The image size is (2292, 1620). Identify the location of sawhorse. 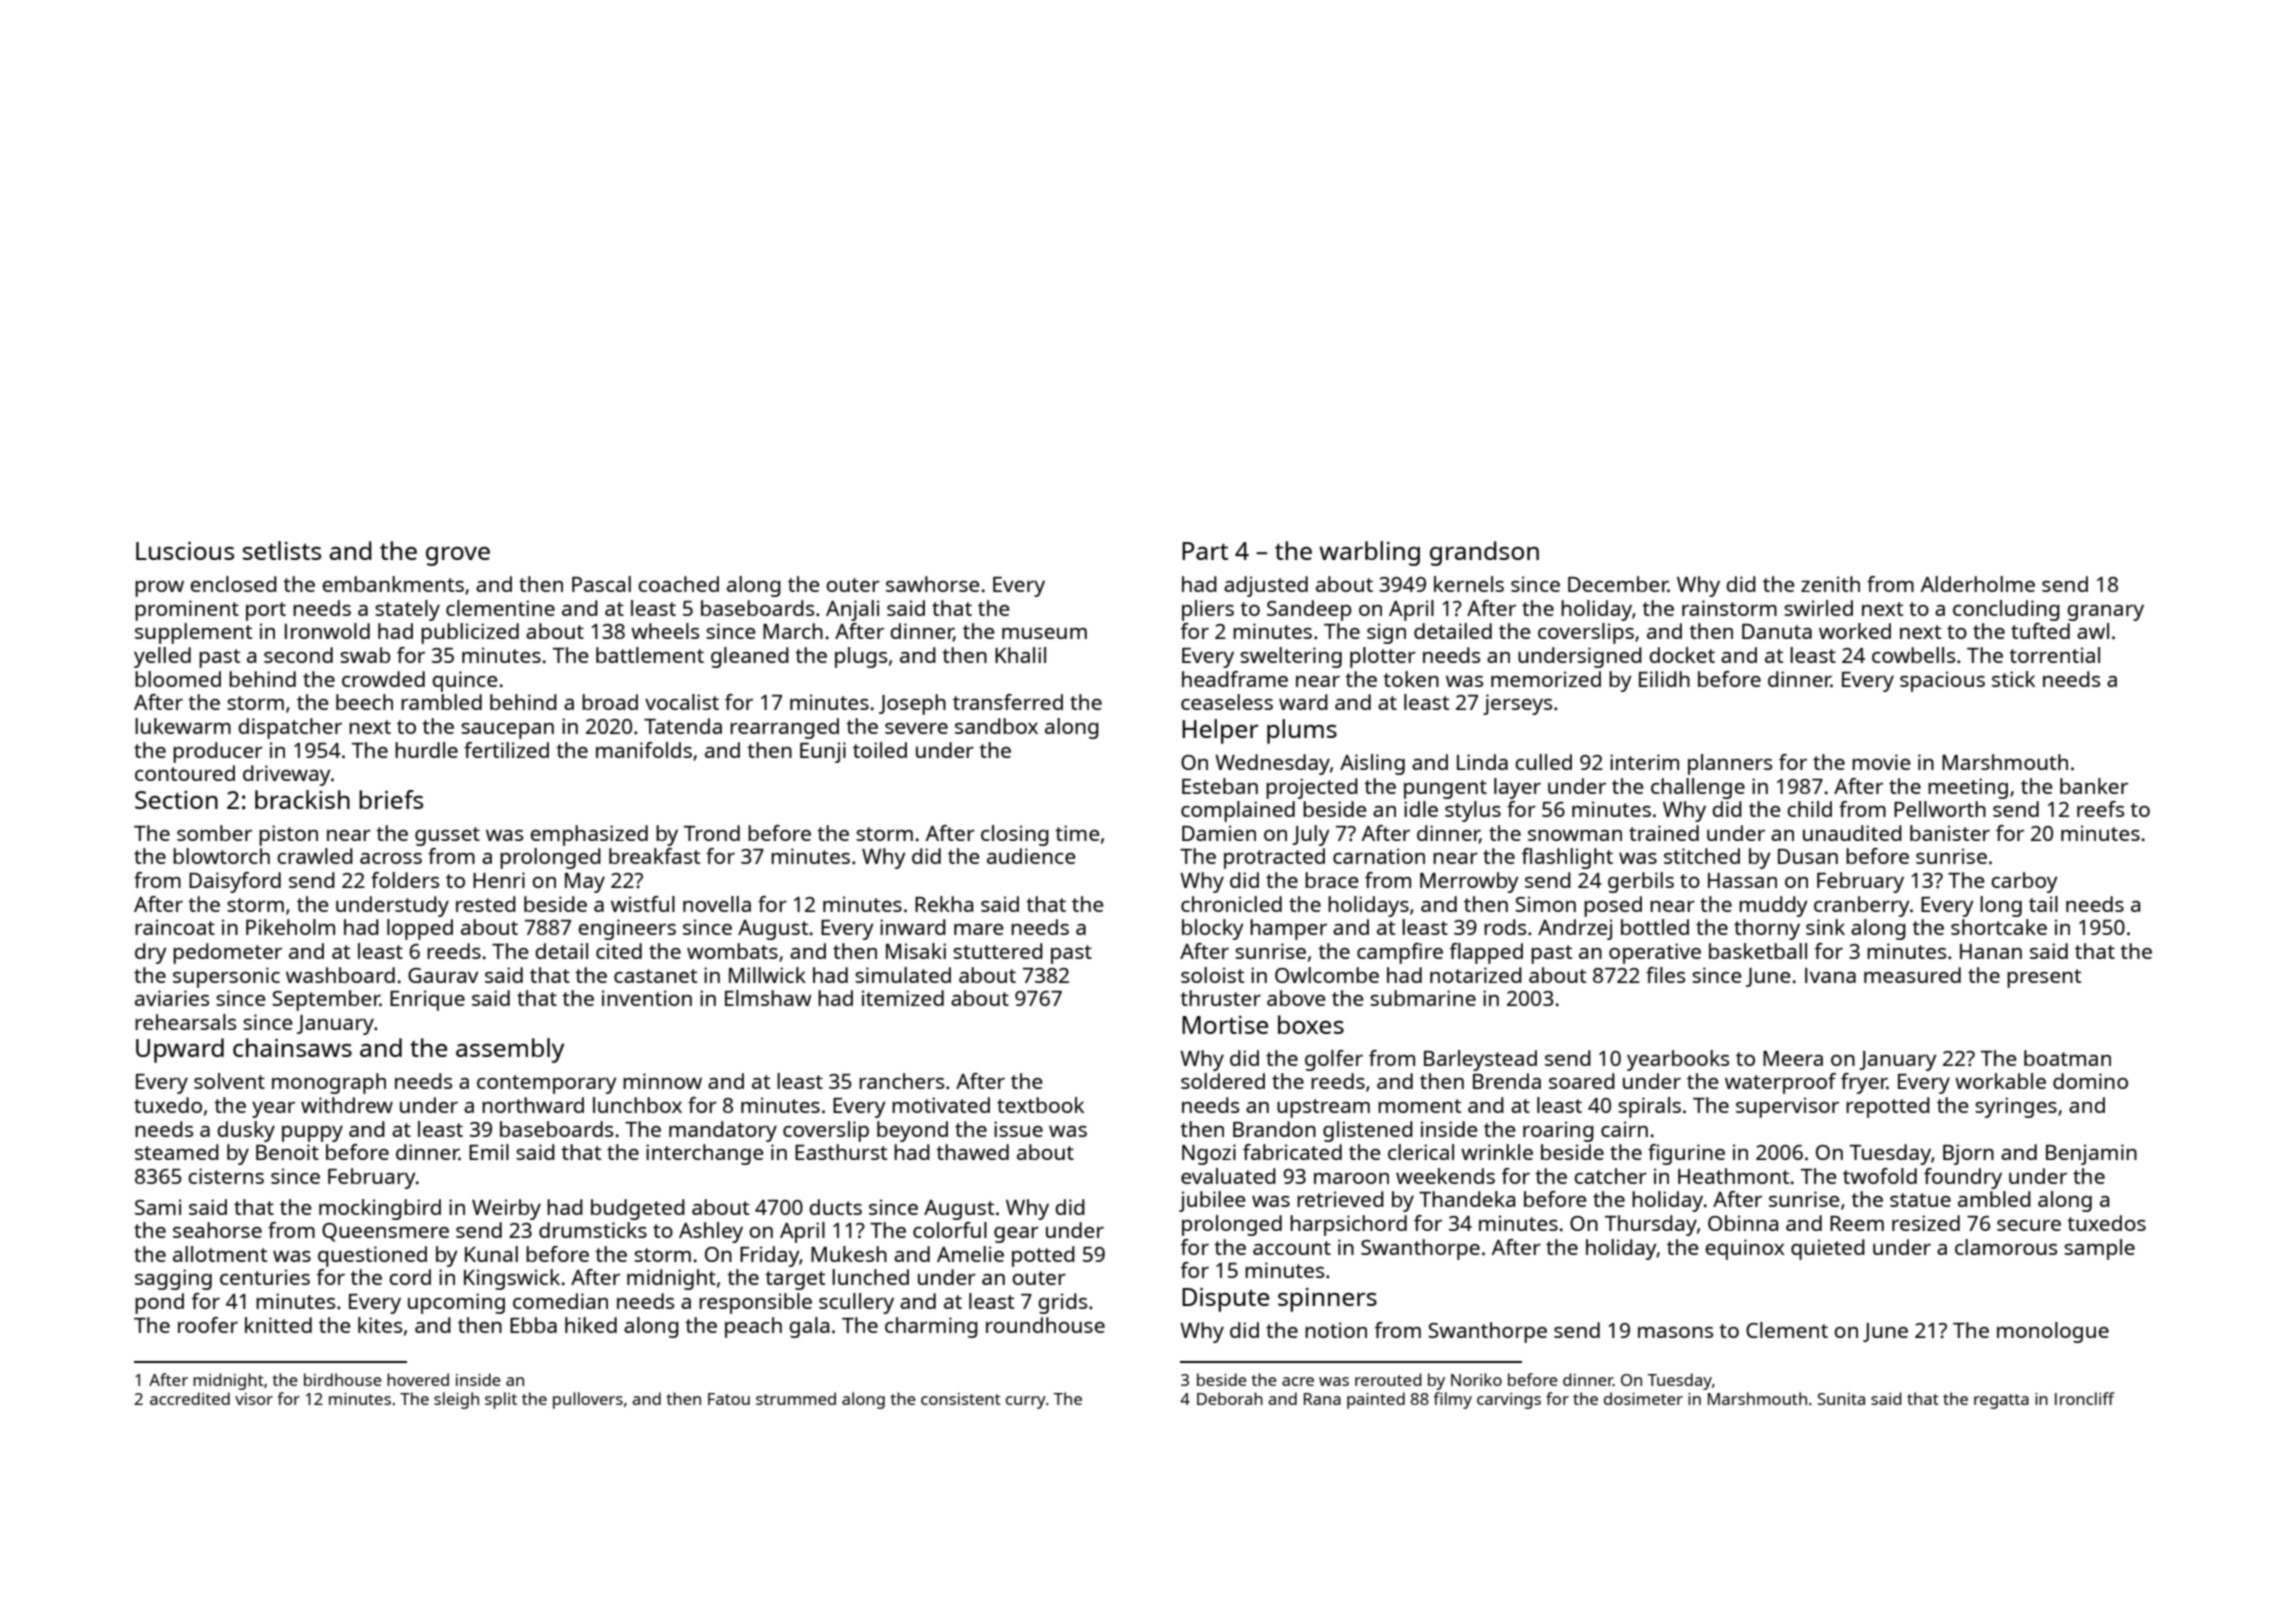
(933, 584).
